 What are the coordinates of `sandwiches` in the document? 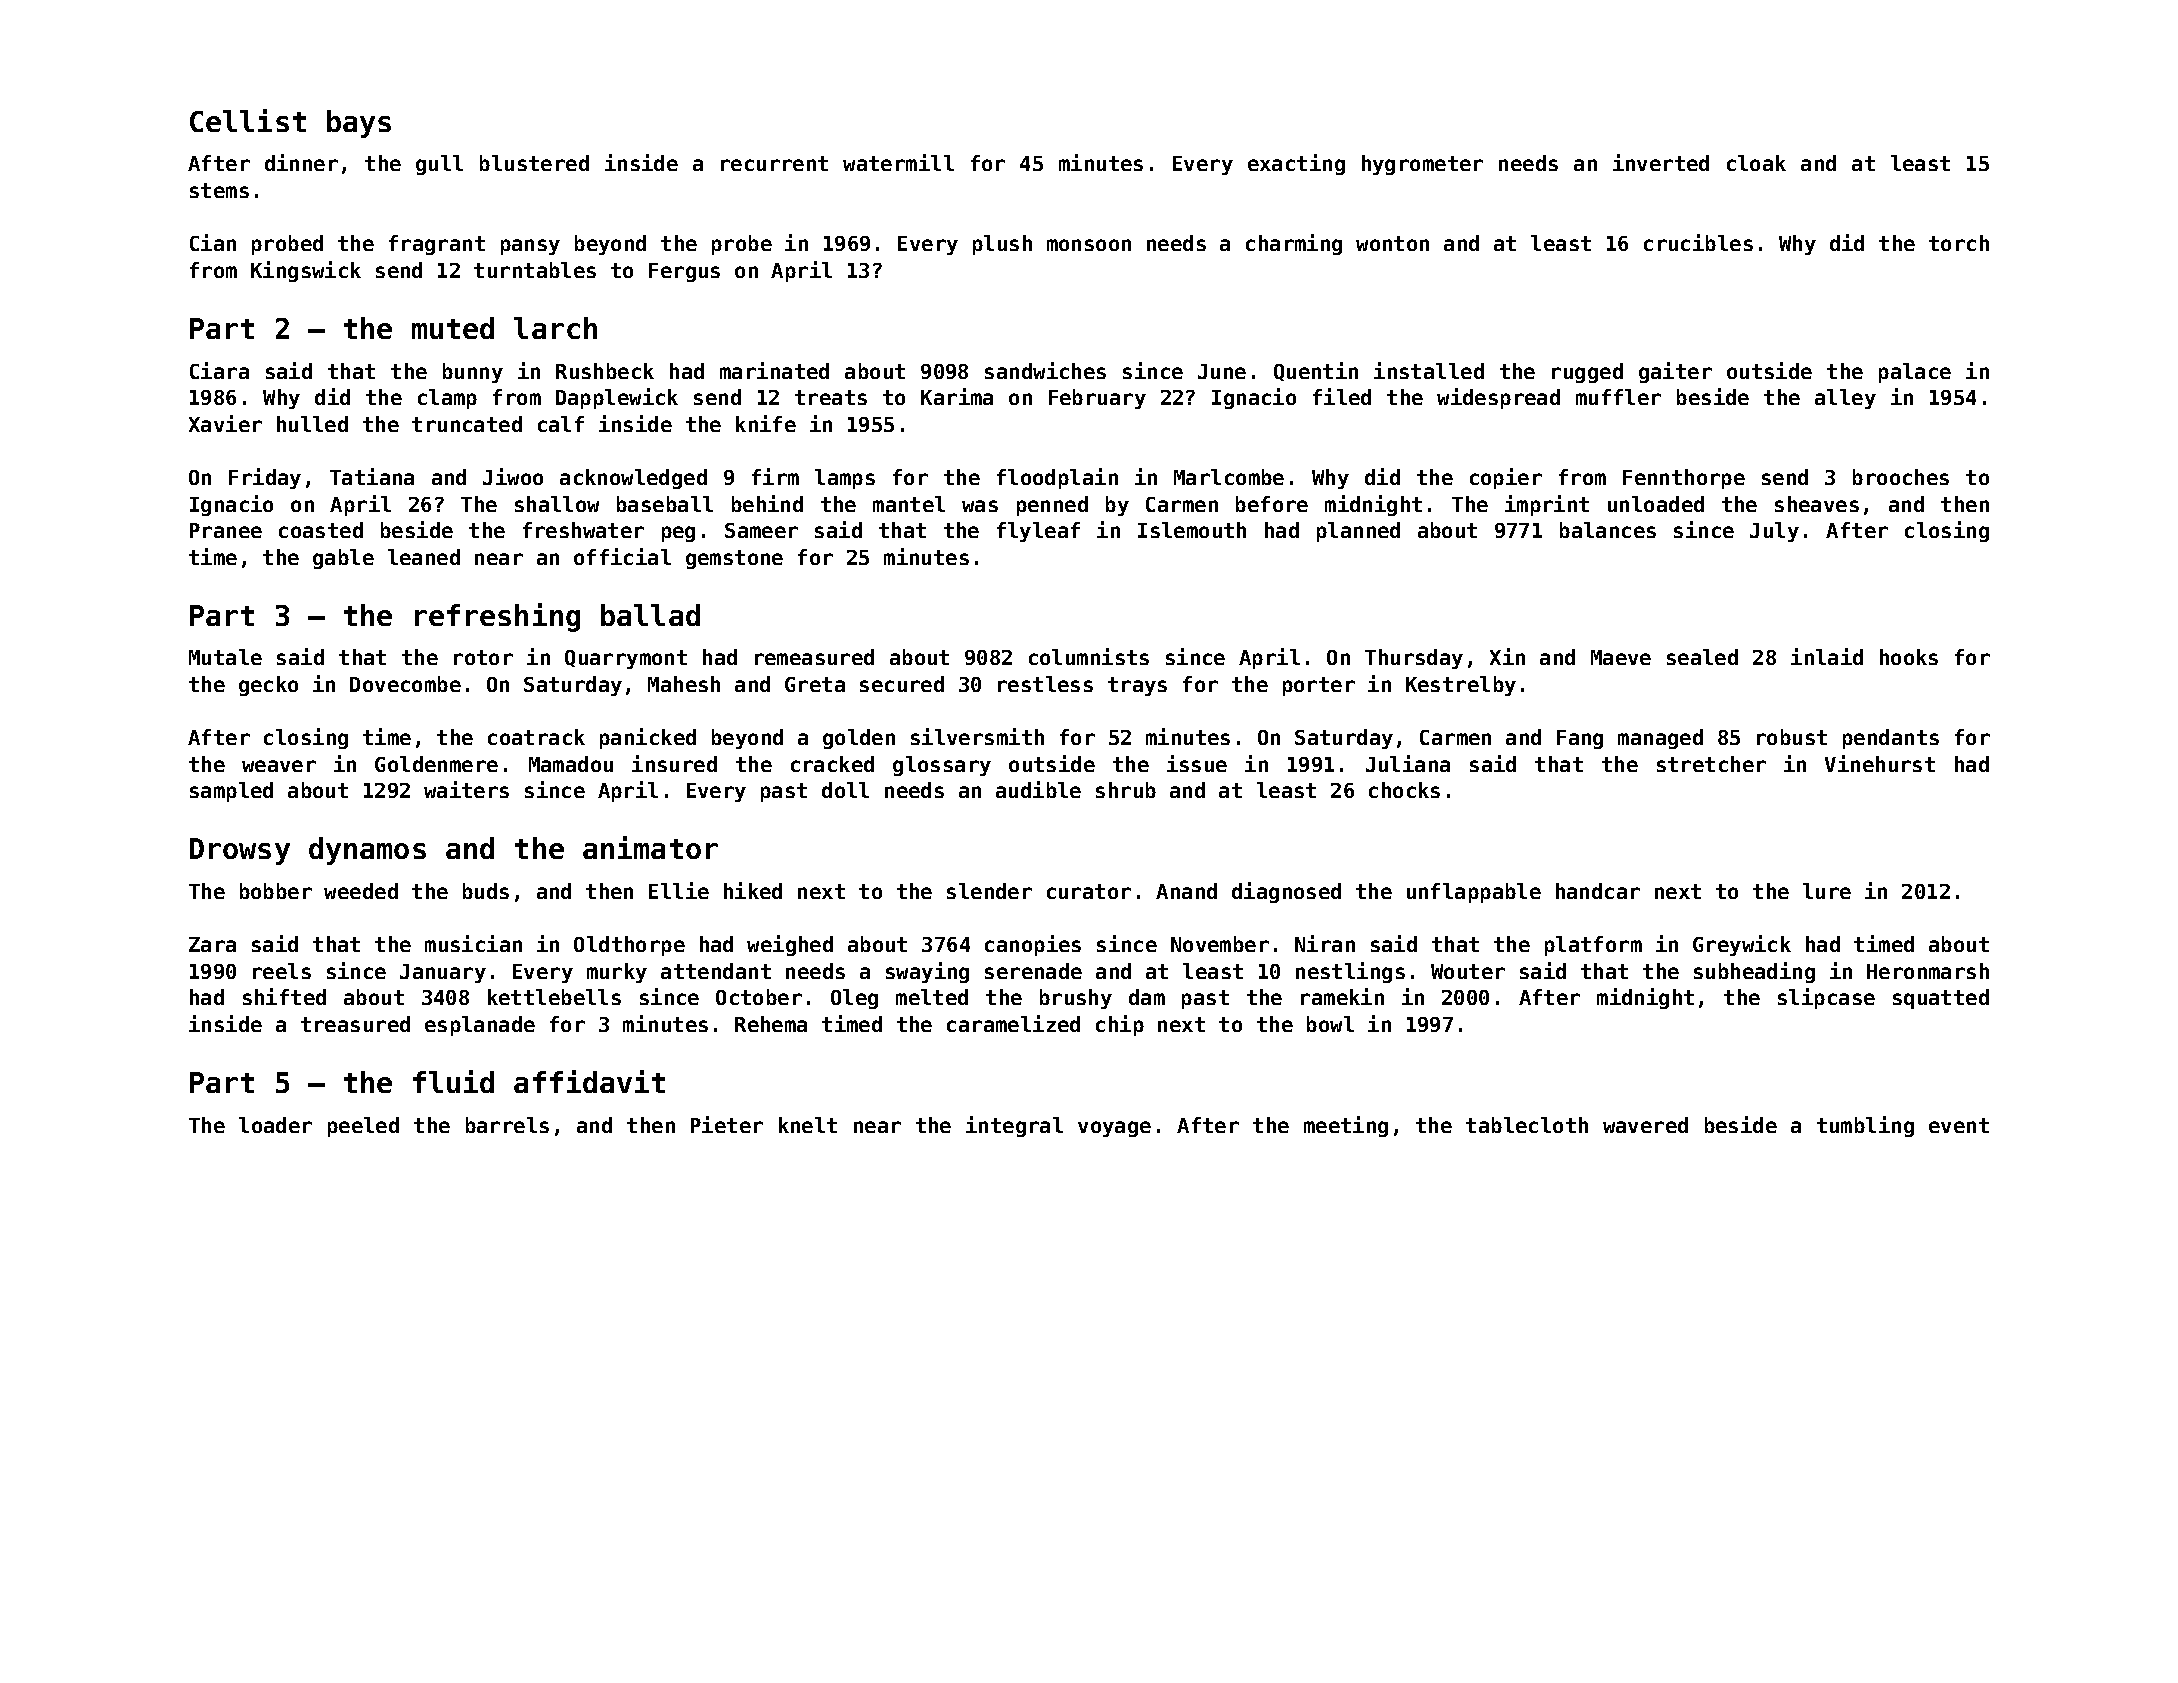 It's located at (1045, 370).
